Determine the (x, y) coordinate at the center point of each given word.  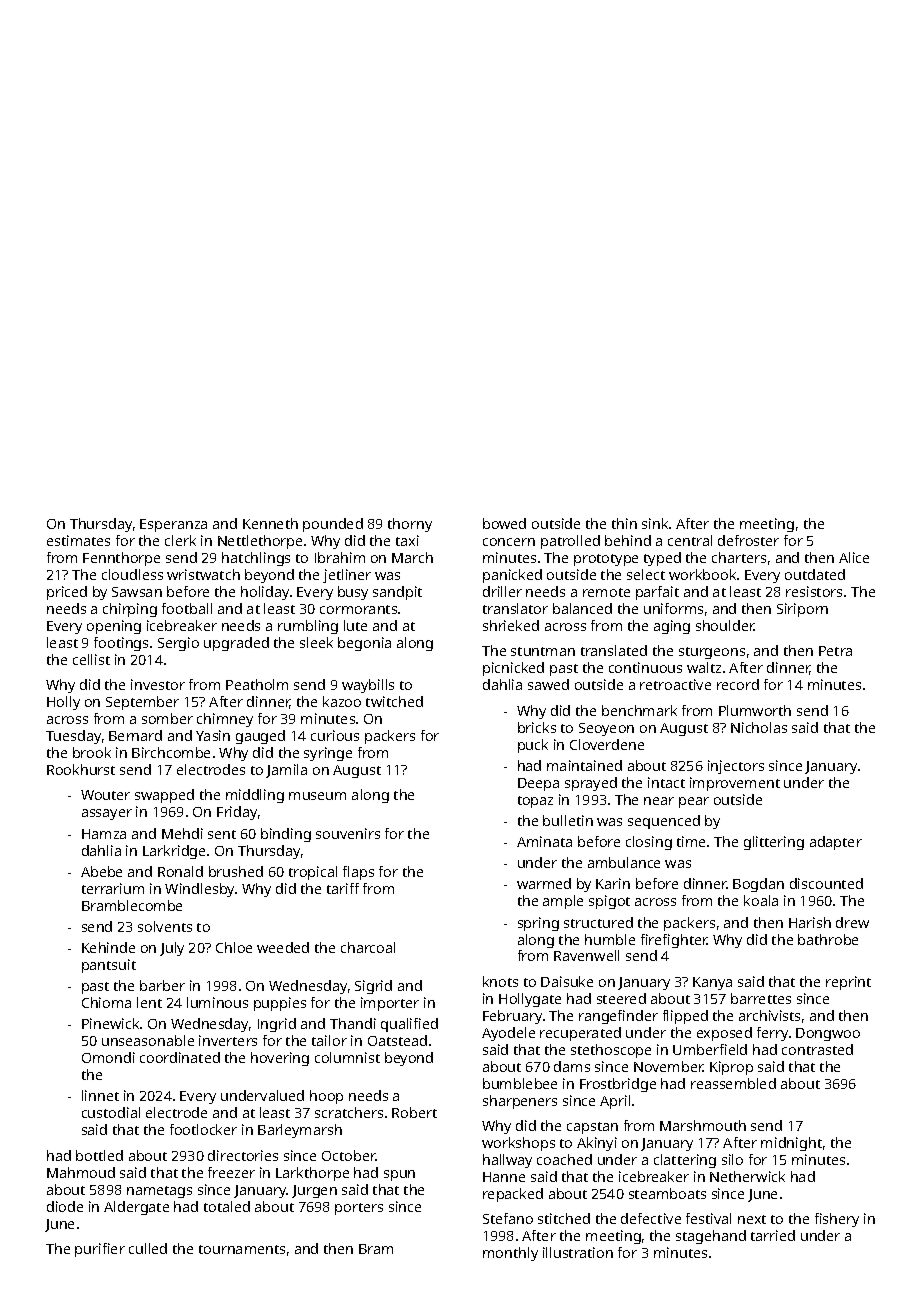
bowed (504, 523)
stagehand (711, 1237)
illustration (578, 1252)
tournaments (242, 1249)
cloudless (132, 574)
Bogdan (758, 885)
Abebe (101, 871)
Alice (854, 557)
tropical (313, 873)
